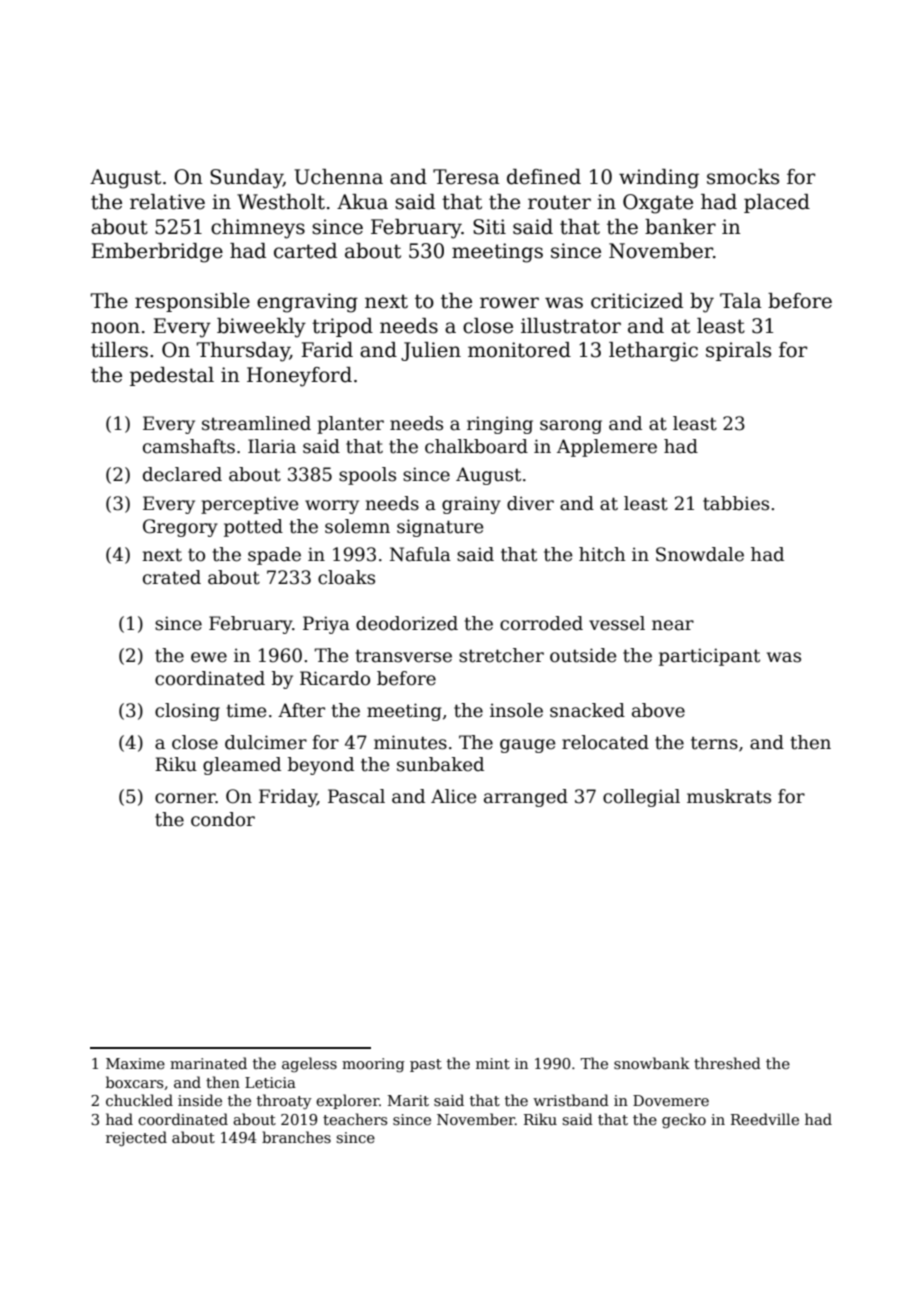  What do you see at coordinates (185, 798) in the screenshot?
I see `corner` at bounding box center [185, 798].
